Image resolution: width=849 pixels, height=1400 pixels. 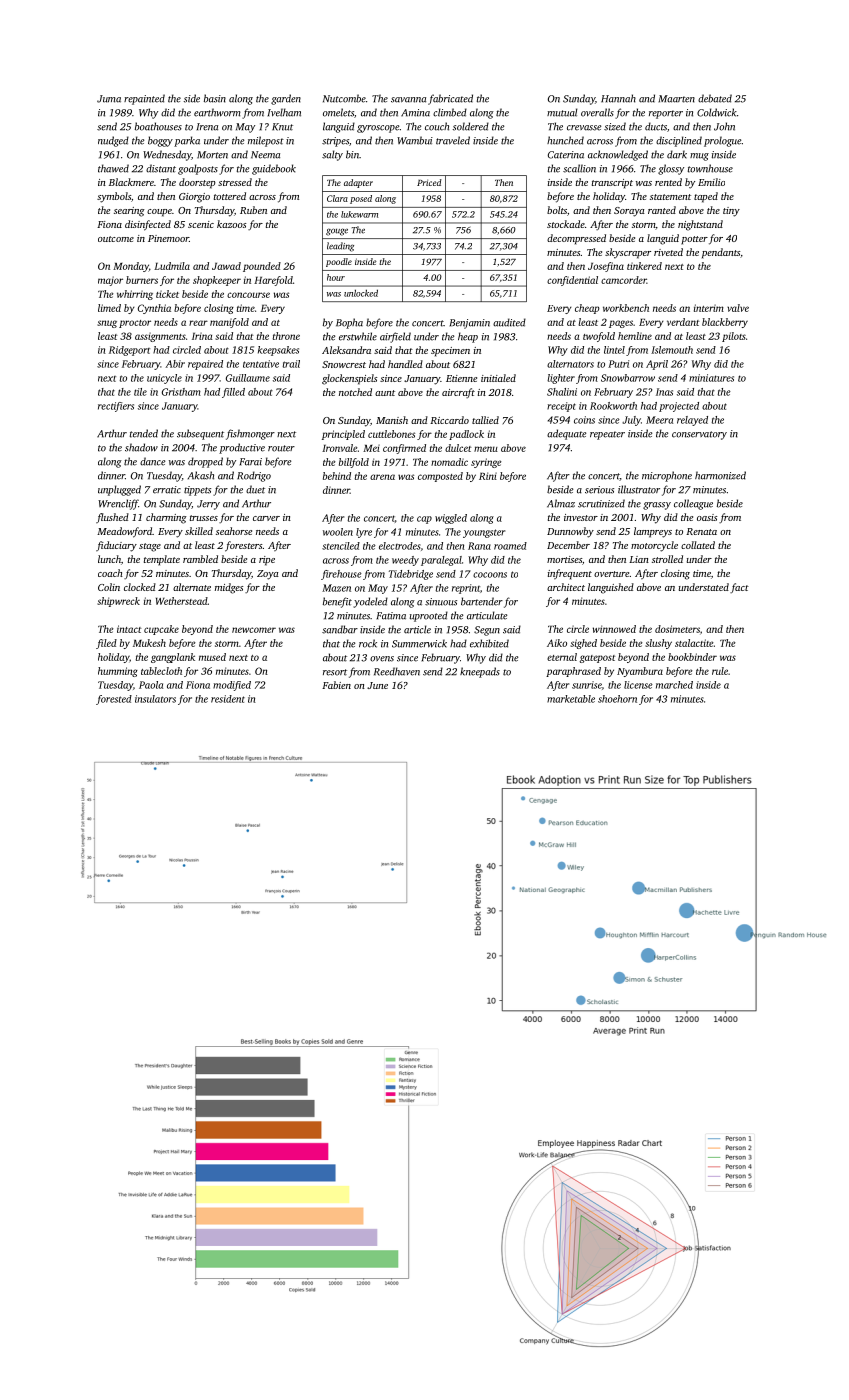 What do you see at coordinates (408, 100) in the screenshot?
I see `savanna` at bounding box center [408, 100].
